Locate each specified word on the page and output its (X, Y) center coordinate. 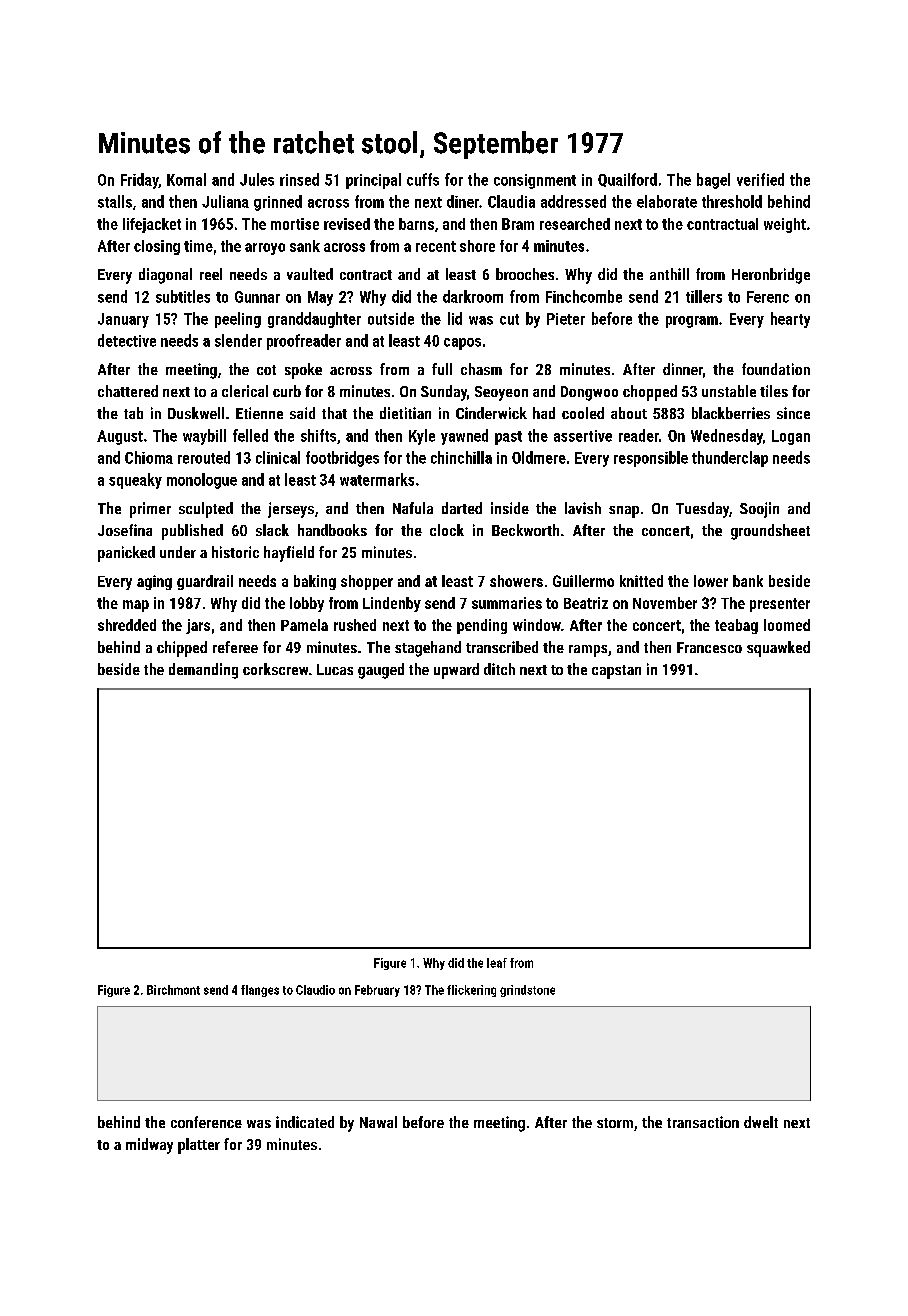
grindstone (527, 991)
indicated (305, 1122)
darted (462, 508)
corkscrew (275, 669)
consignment (535, 181)
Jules (257, 179)
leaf (497, 963)
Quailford (627, 180)
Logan (791, 437)
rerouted (204, 457)
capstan (616, 672)
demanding (203, 671)
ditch (499, 669)
